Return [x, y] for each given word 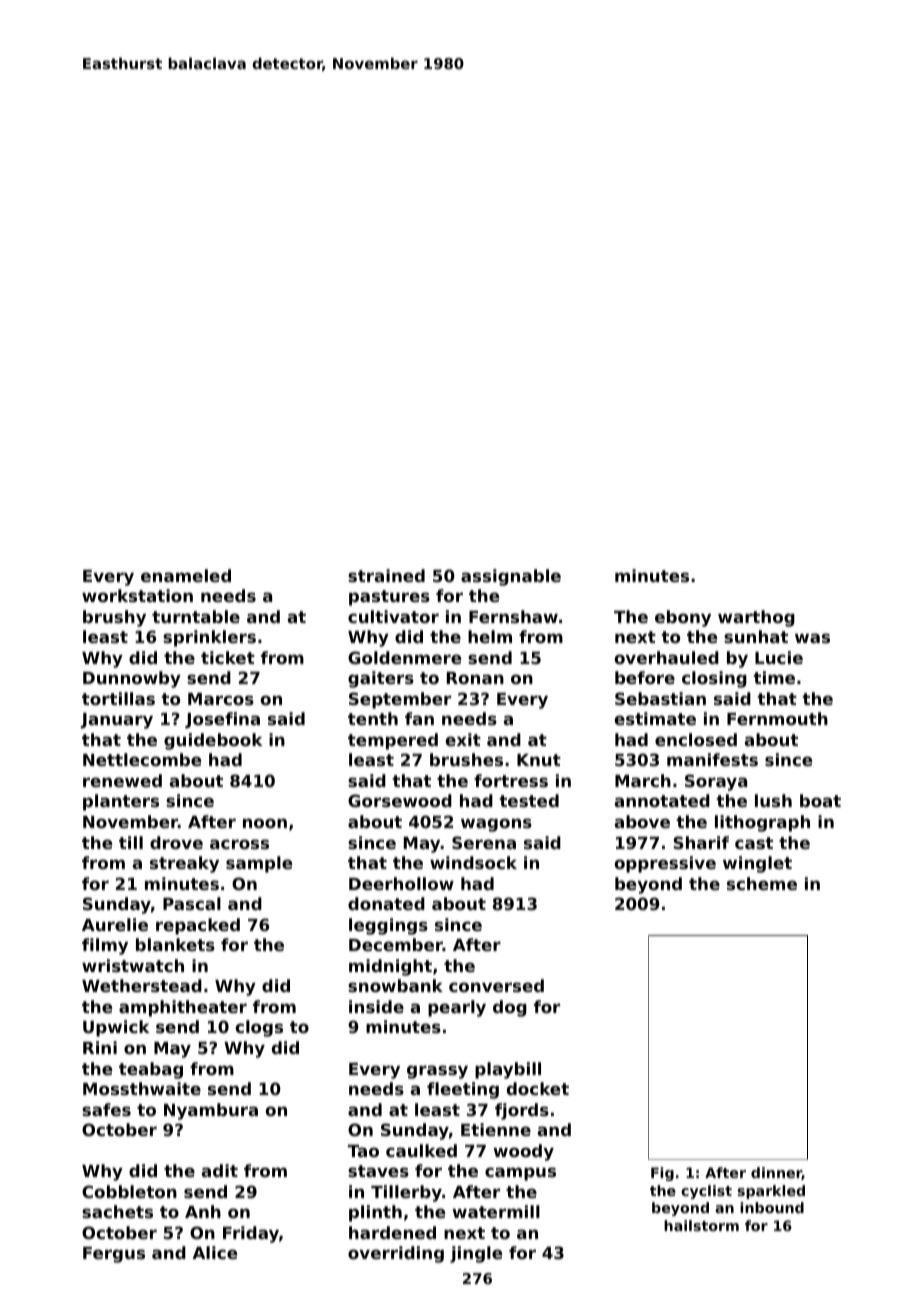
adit [220, 1170]
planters [121, 802]
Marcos [221, 699]
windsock [473, 862]
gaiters [381, 679]
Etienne [496, 1129]
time [774, 677]
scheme [762, 883]
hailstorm [701, 1225]
